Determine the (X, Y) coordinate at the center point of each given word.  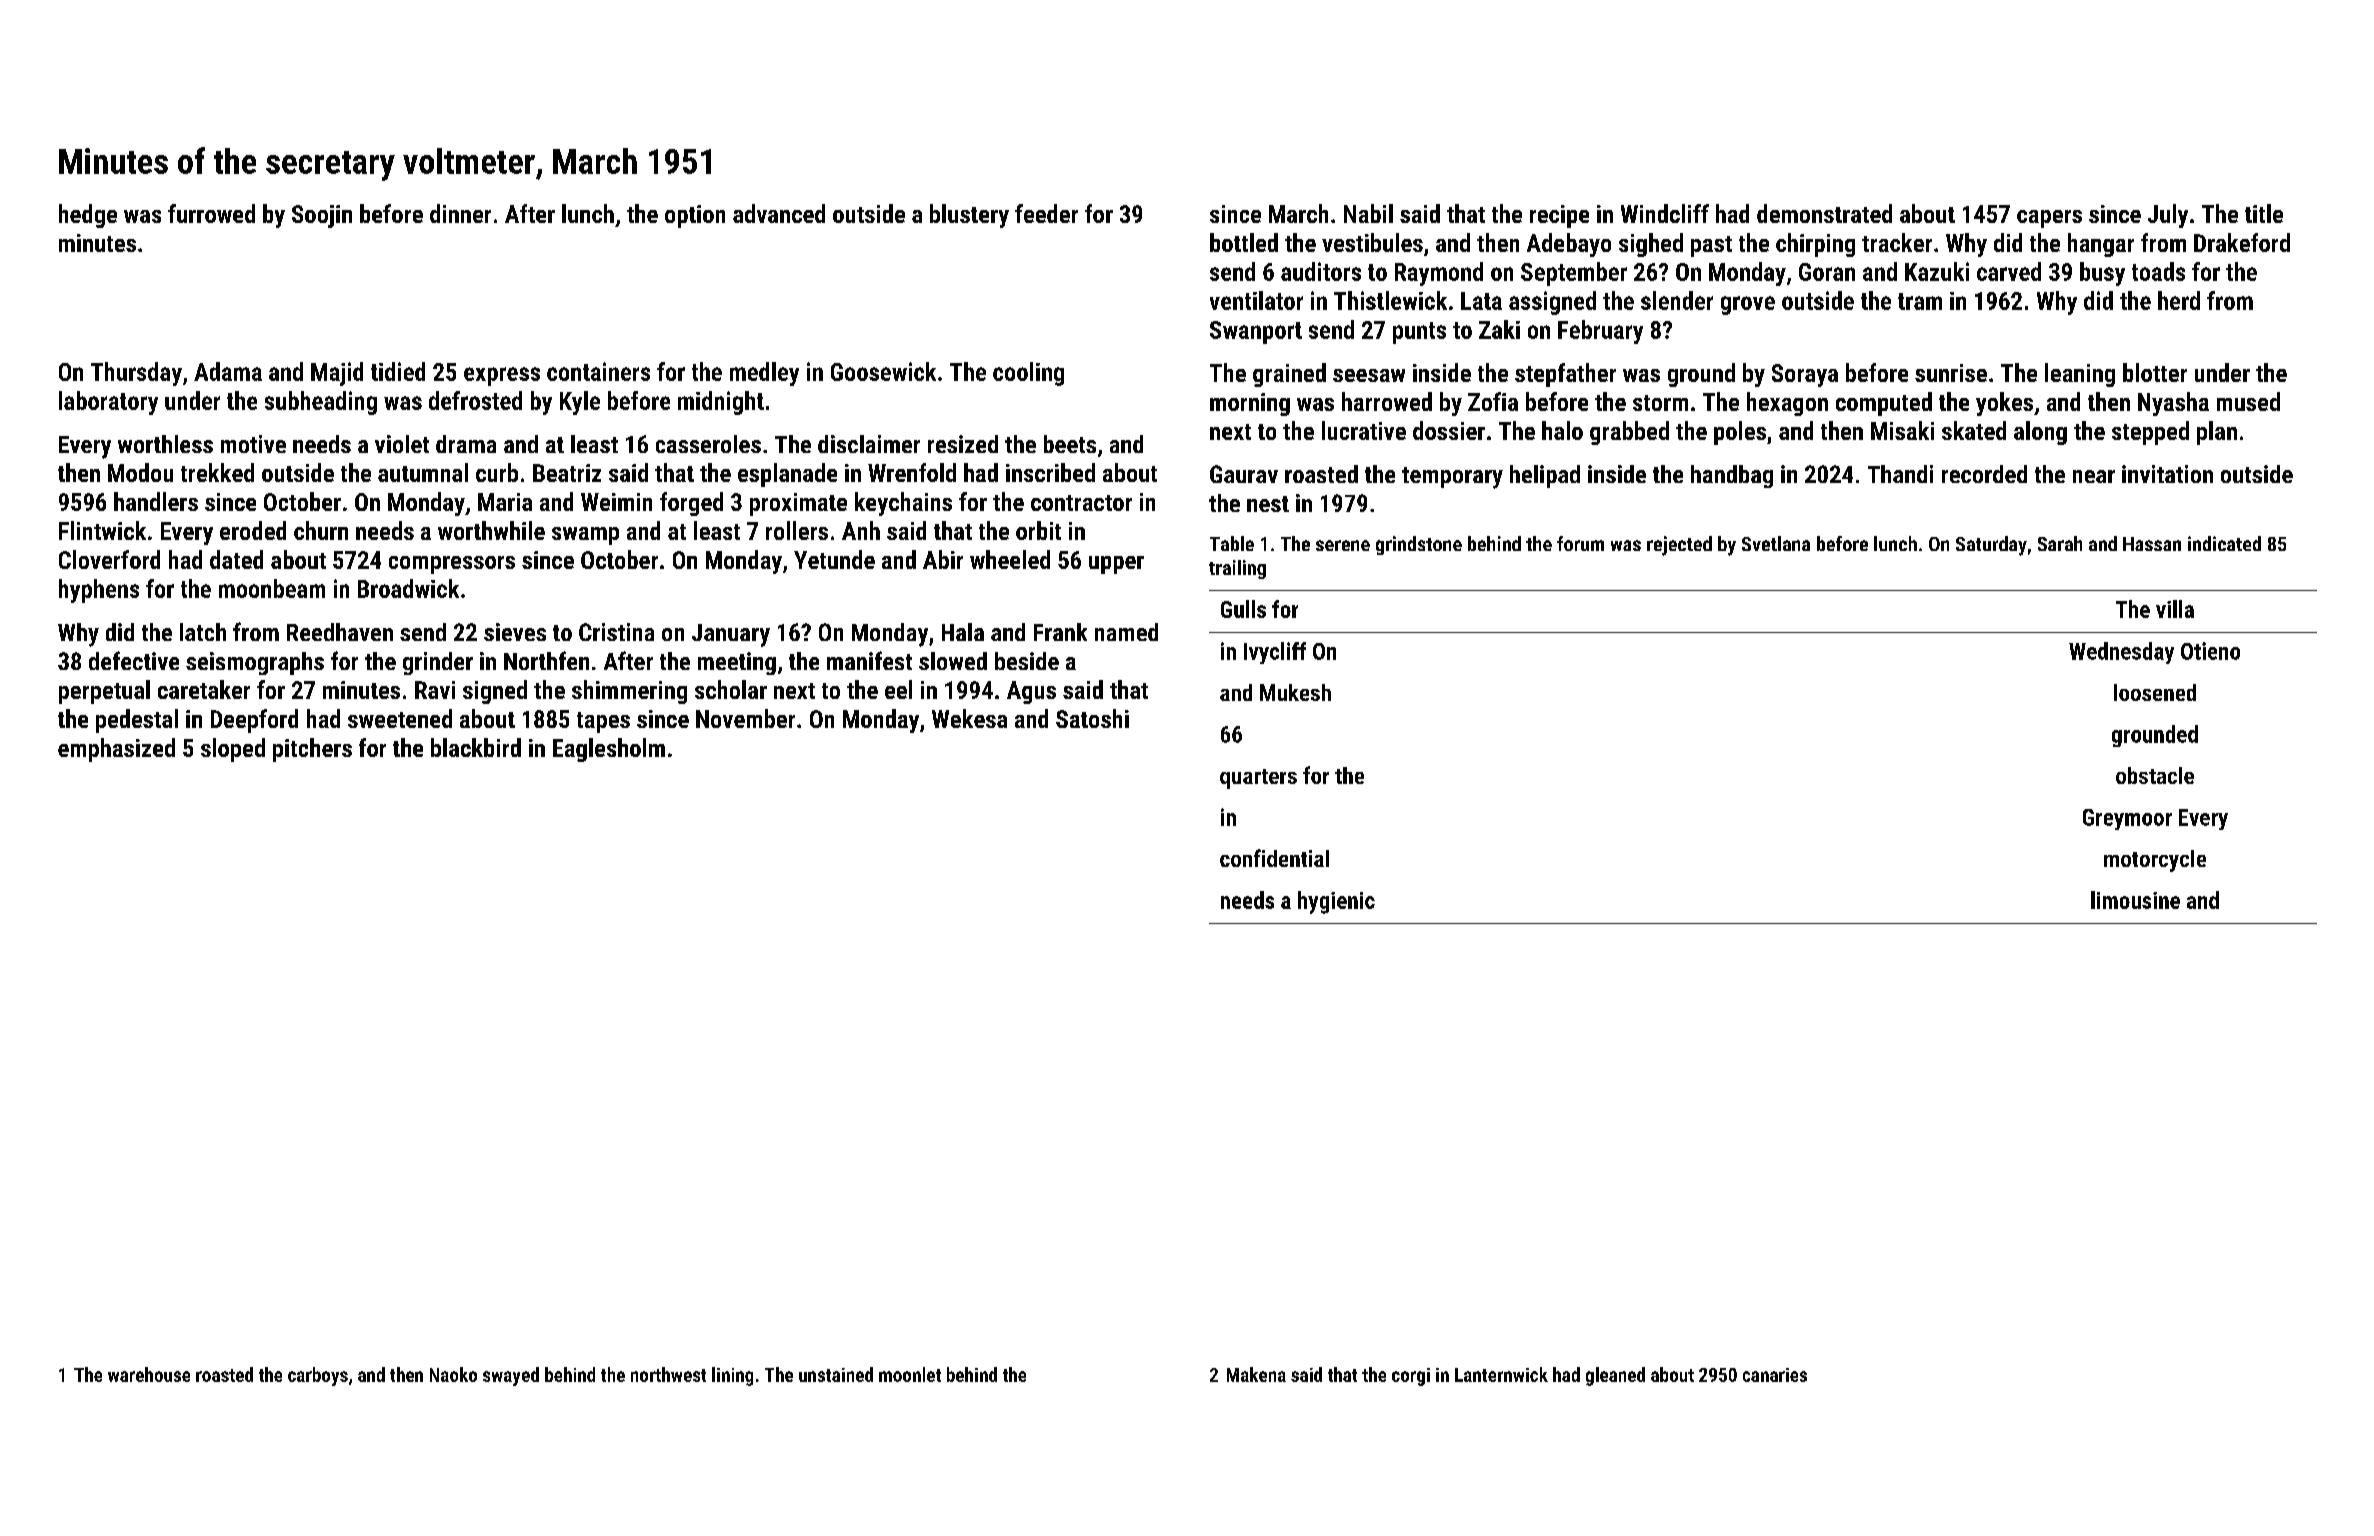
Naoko (453, 1374)
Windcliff (1665, 213)
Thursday (136, 374)
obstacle (2155, 775)
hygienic (1336, 902)
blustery (969, 216)
